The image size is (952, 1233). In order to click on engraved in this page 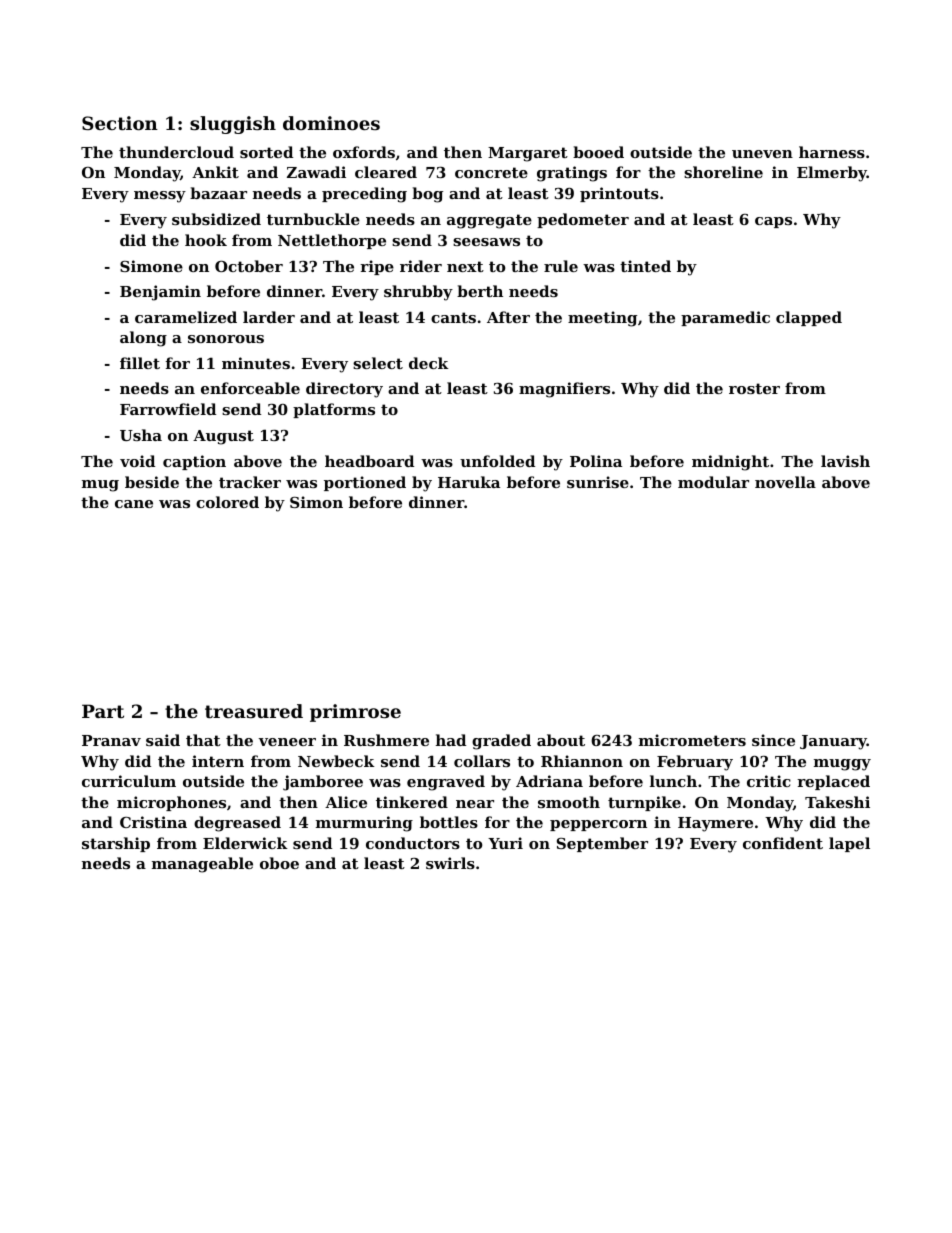, I will do `click(446, 783)`.
